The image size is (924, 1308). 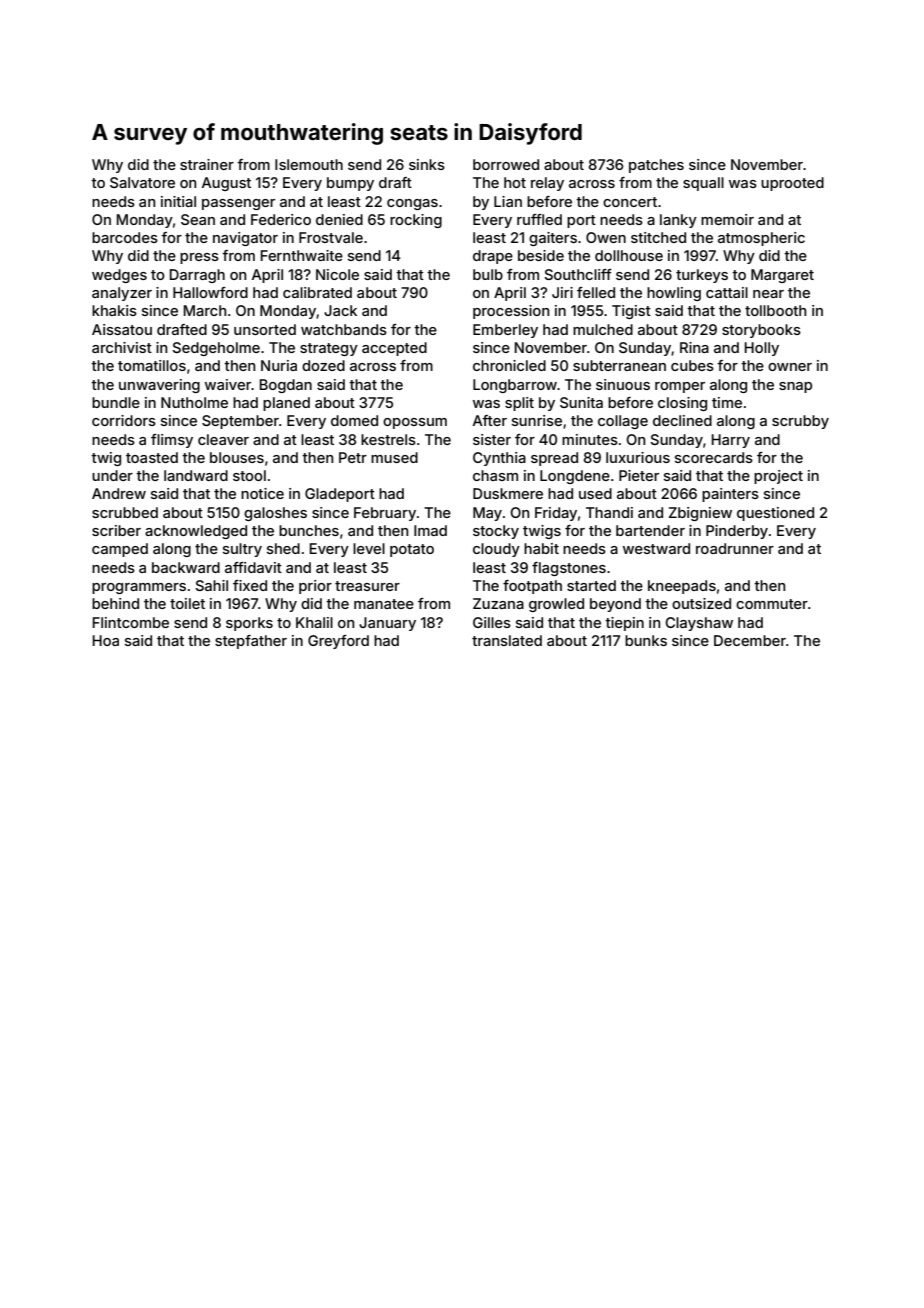 I want to click on scrubby, so click(x=800, y=422).
